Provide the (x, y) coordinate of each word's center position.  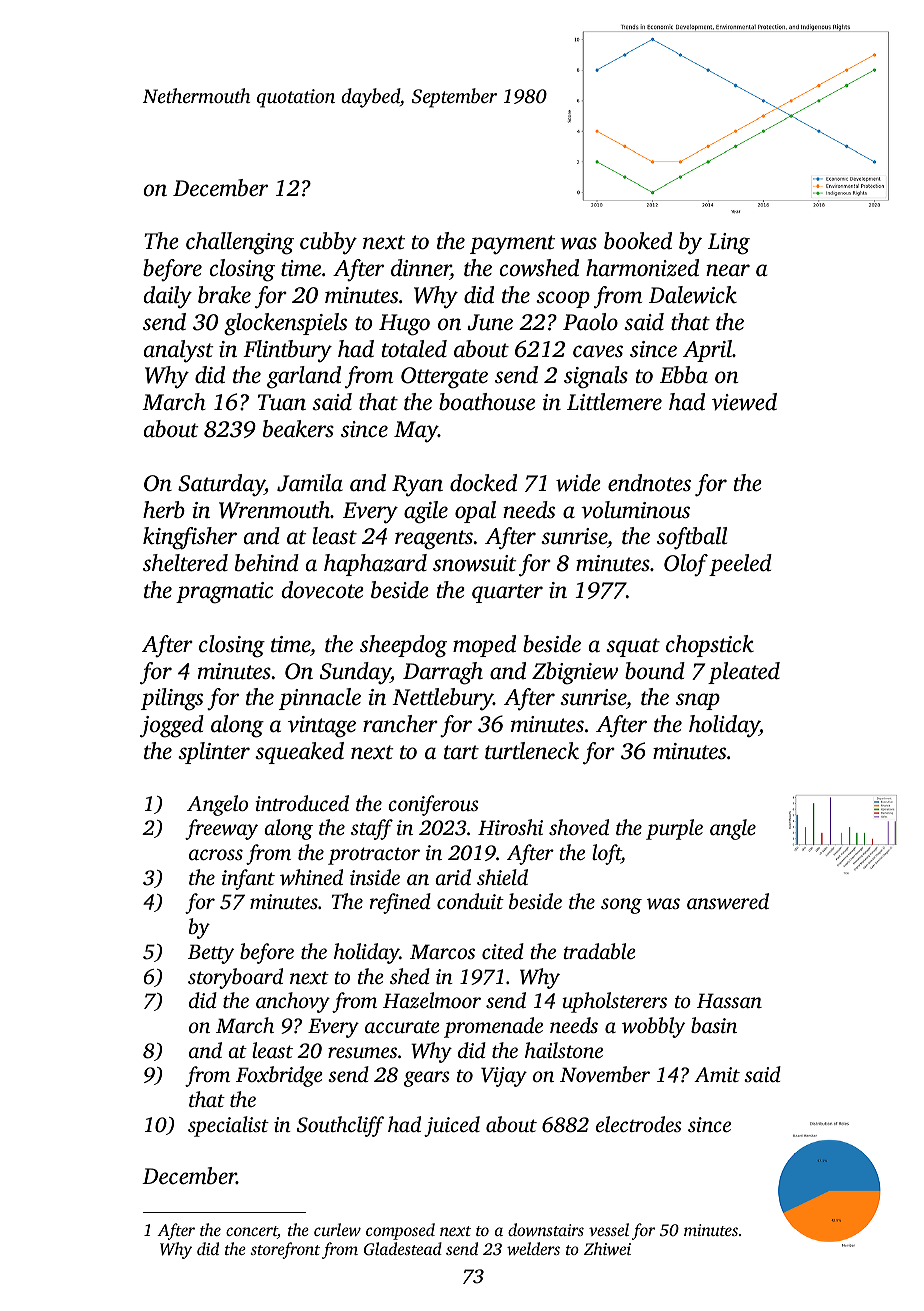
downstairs (546, 1229)
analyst (178, 351)
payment (512, 245)
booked (638, 241)
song (621, 906)
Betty (211, 954)
